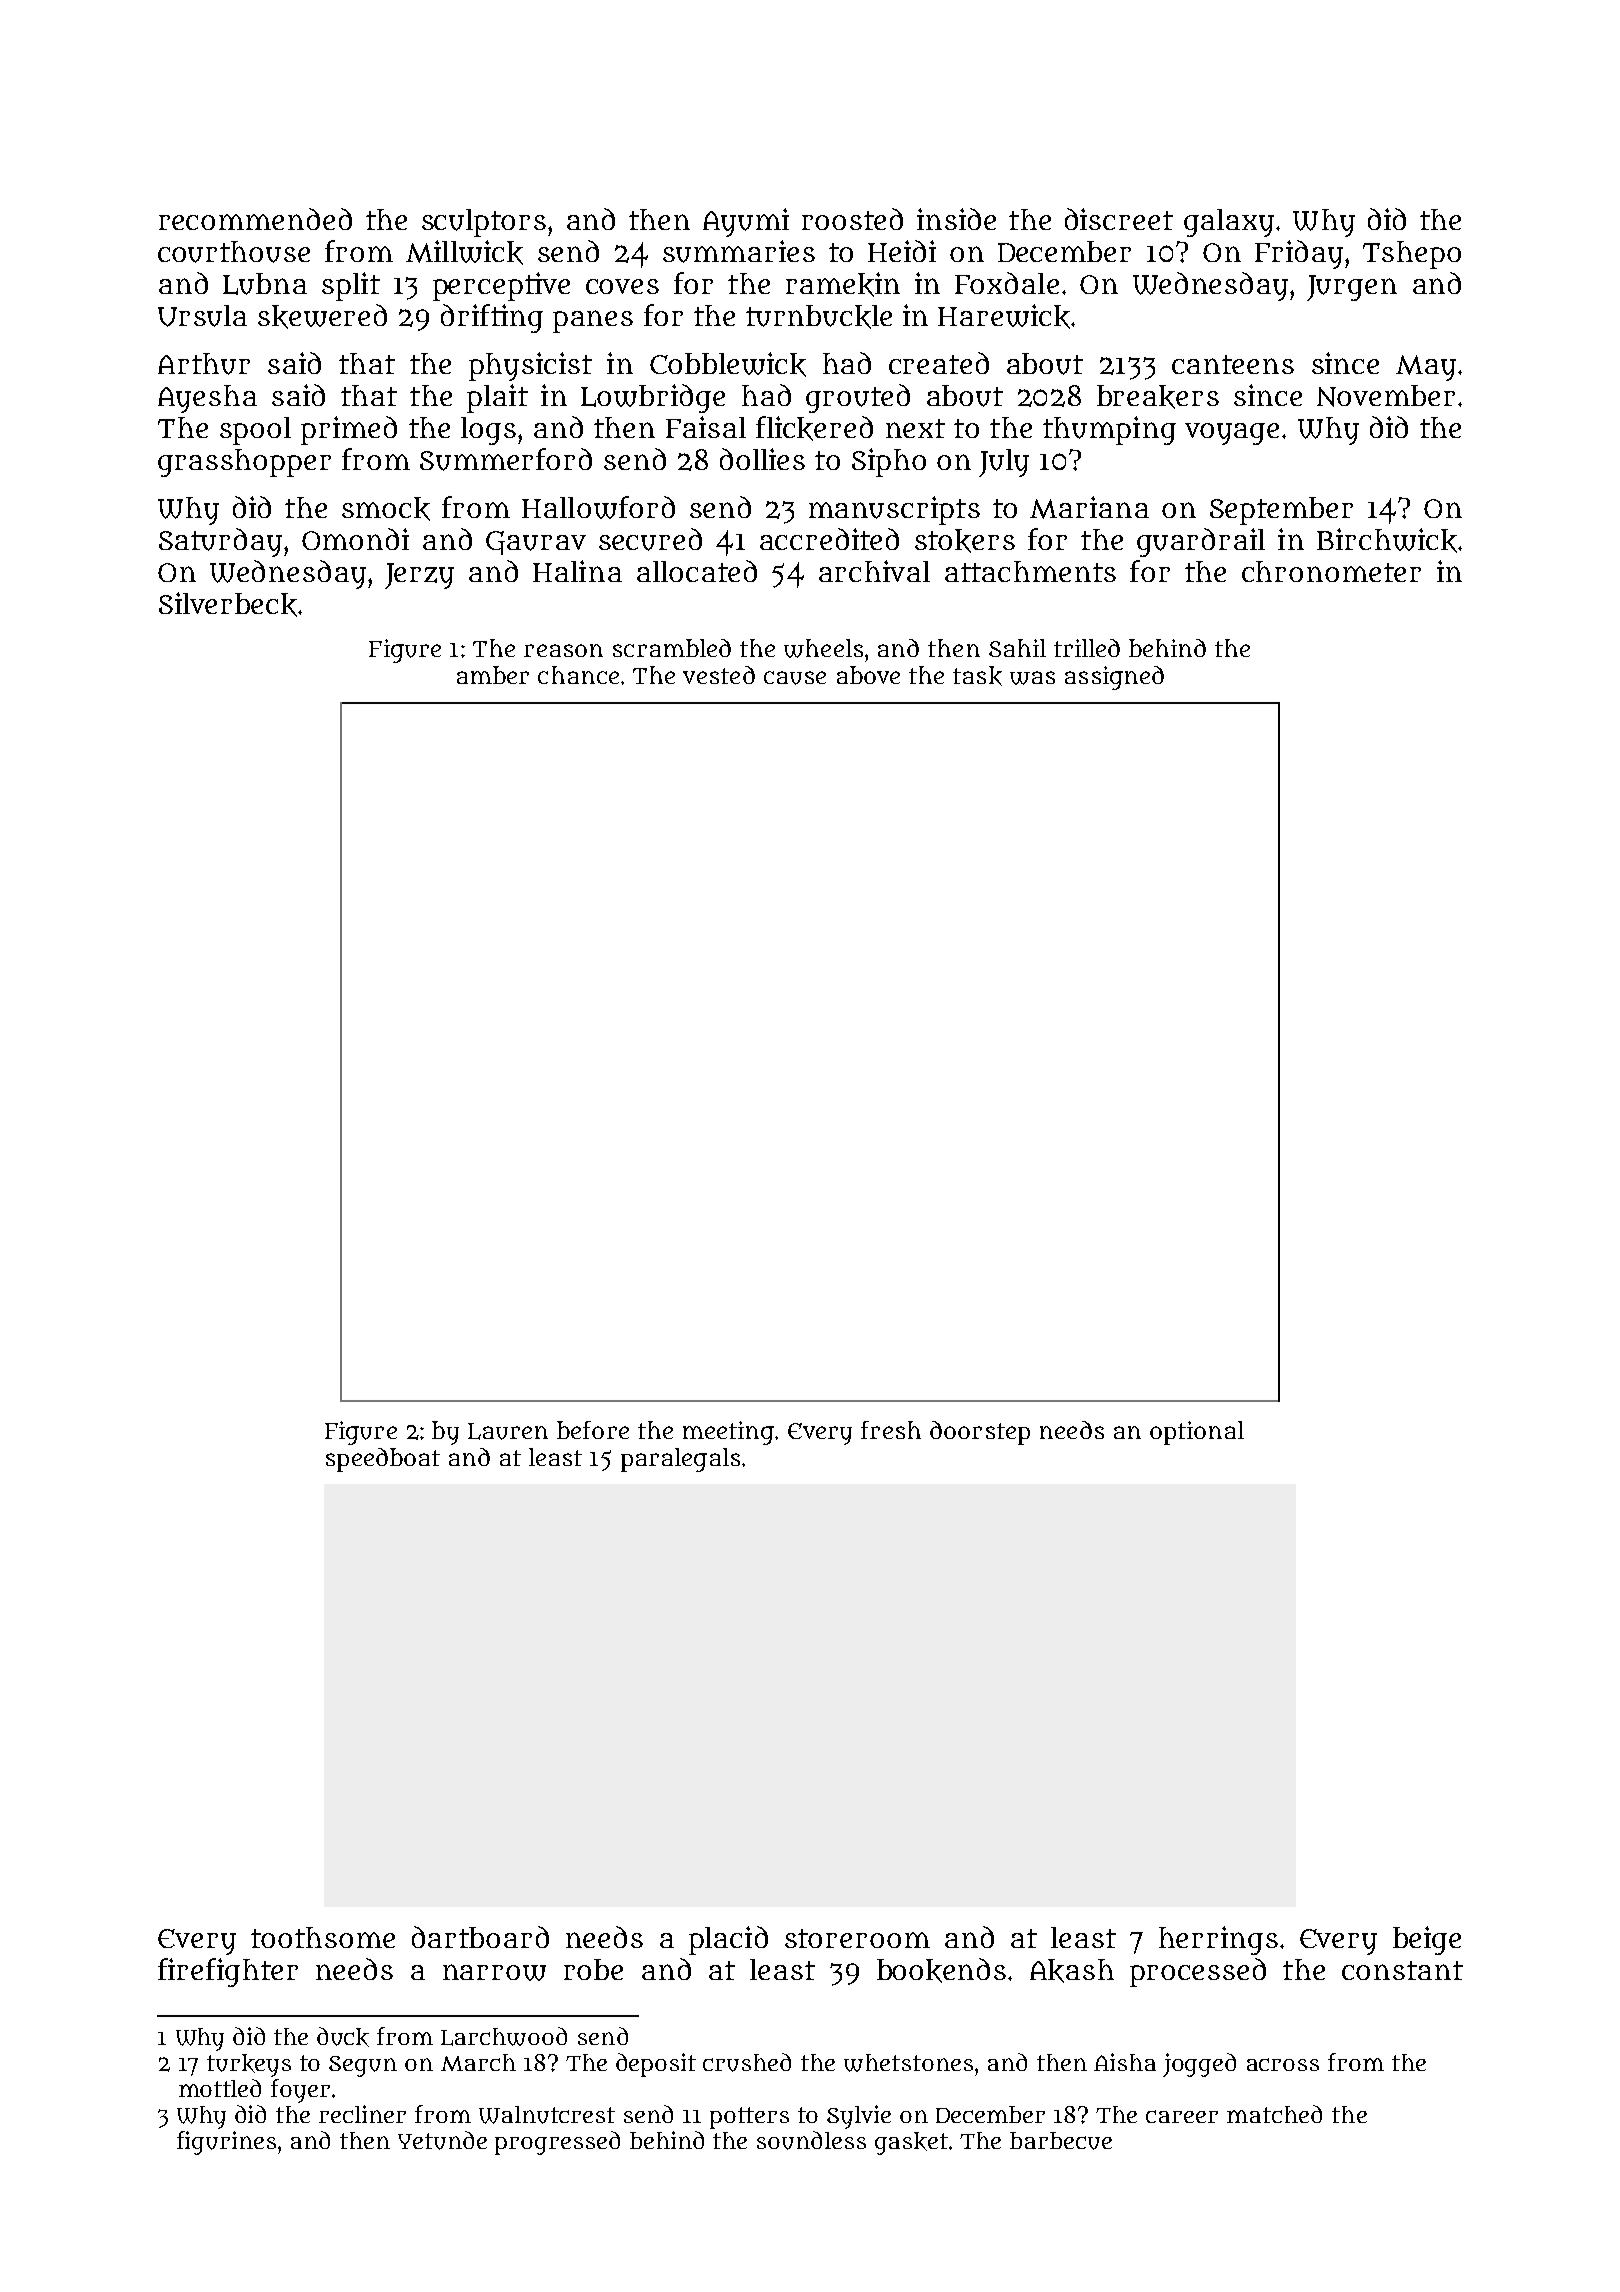 The width and height of the document is (1620, 2292). Describe the element at coordinates (1427, 1940) in the document. I see `beige` at that location.
